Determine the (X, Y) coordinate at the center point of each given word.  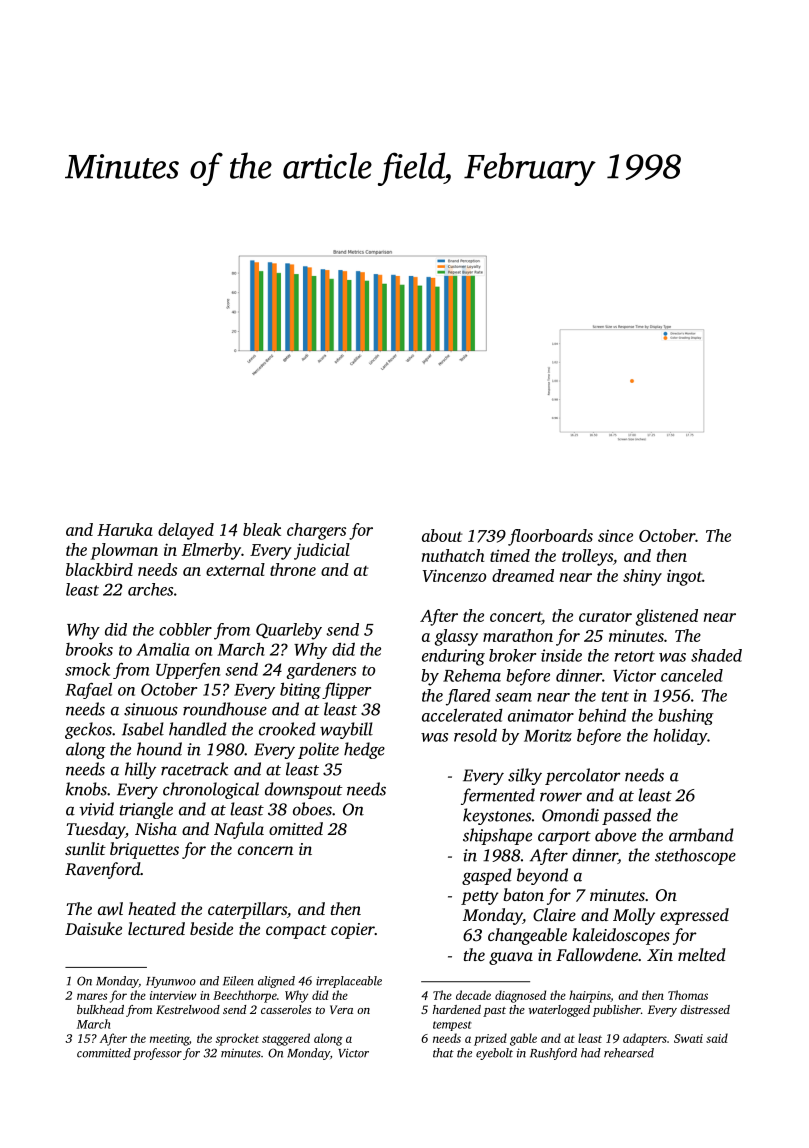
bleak (262, 529)
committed (104, 1053)
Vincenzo (454, 575)
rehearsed (629, 1053)
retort (635, 656)
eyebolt (494, 1054)
